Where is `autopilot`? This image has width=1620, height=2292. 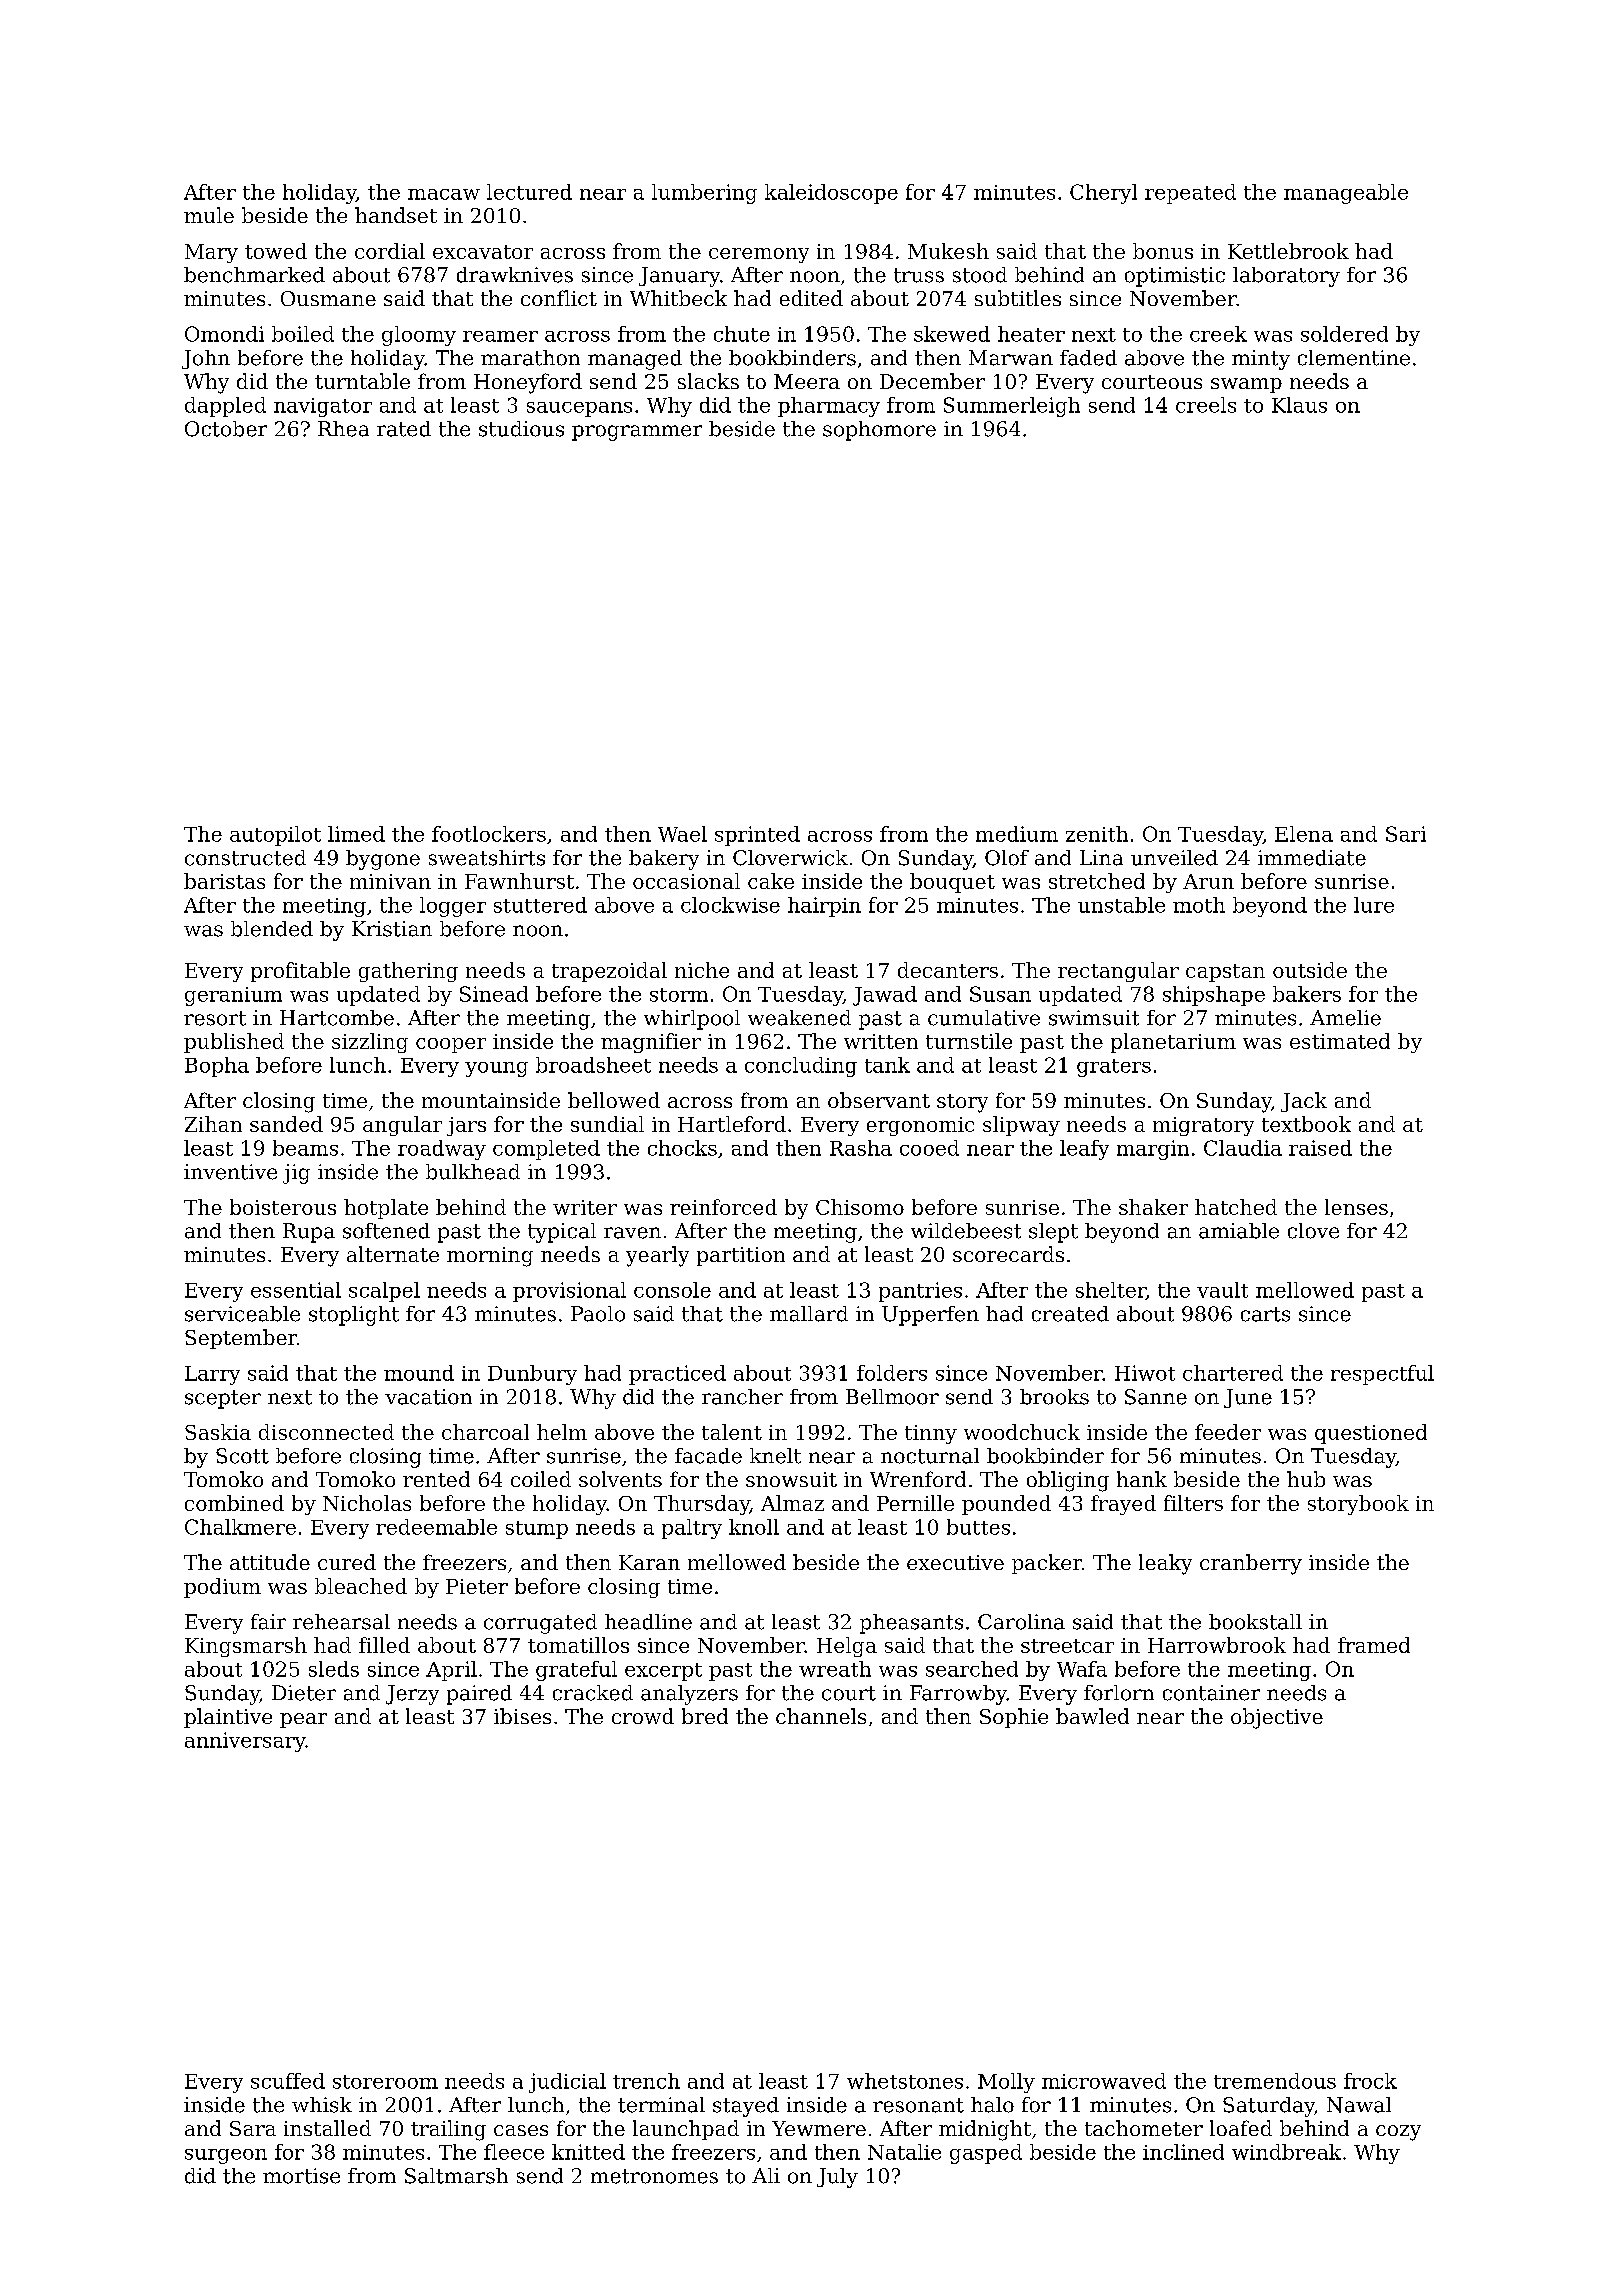 autopilot is located at coordinates (275, 836).
